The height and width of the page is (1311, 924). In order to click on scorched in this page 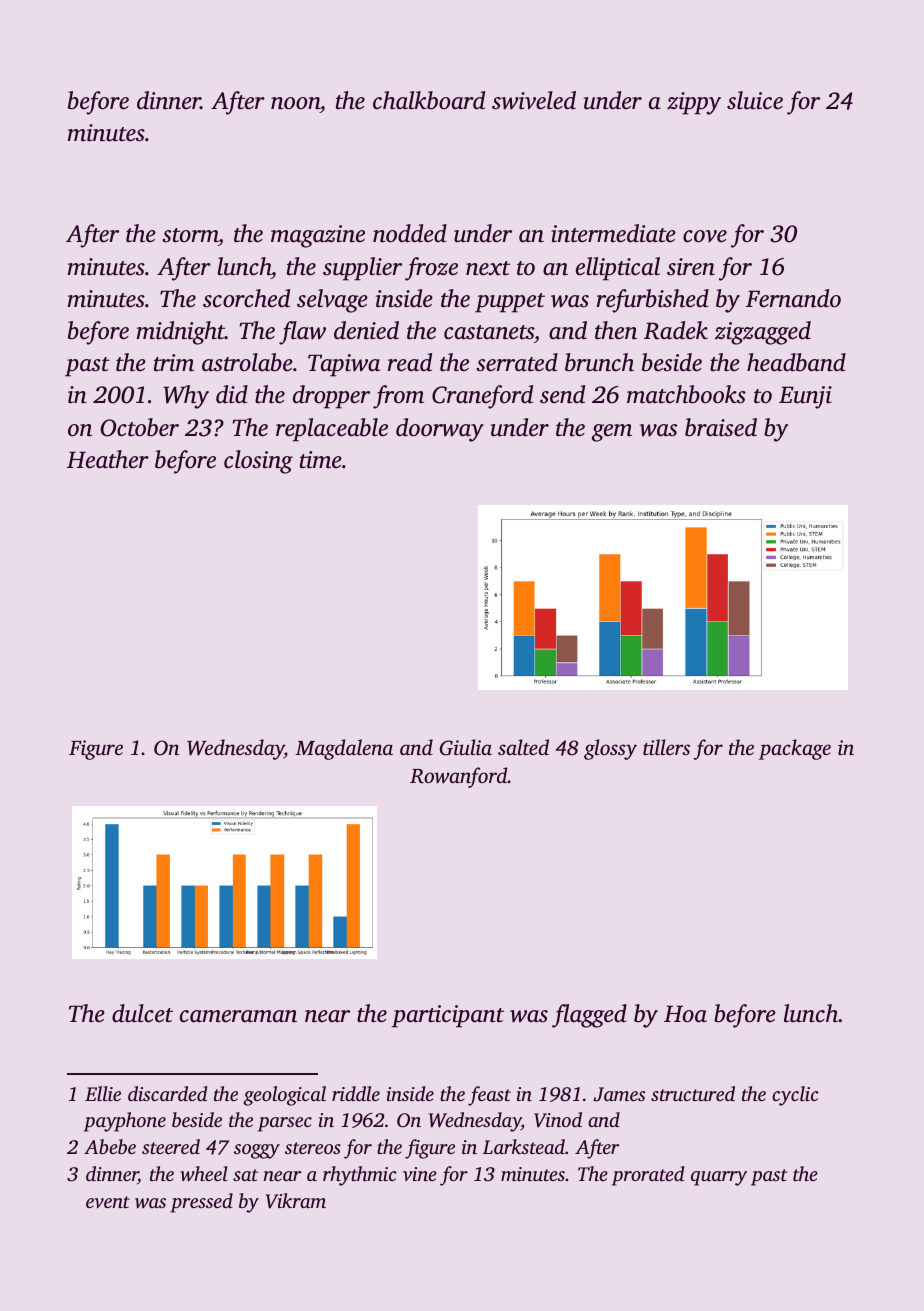, I will do `click(246, 298)`.
